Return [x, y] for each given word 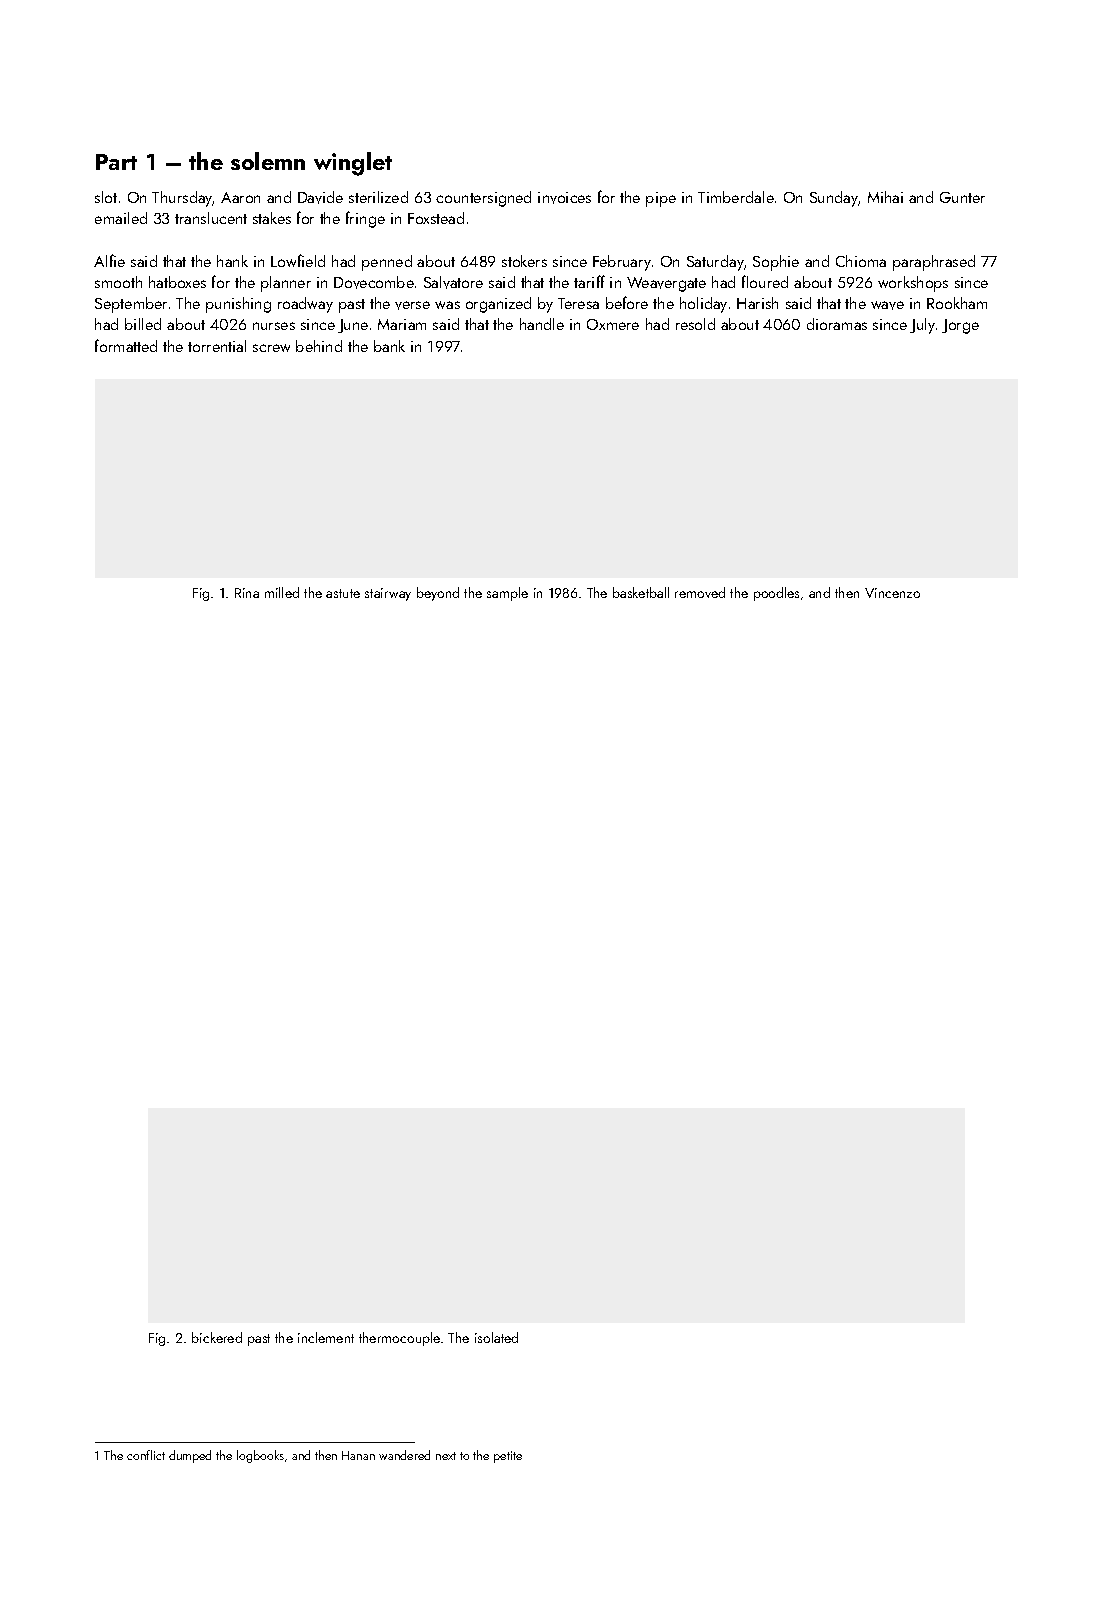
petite [508, 1457]
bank [389, 346]
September [131, 305]
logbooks [260, 1456]
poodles [776, 594]
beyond [438, 594]
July [922, 326]
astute [343, 593]
